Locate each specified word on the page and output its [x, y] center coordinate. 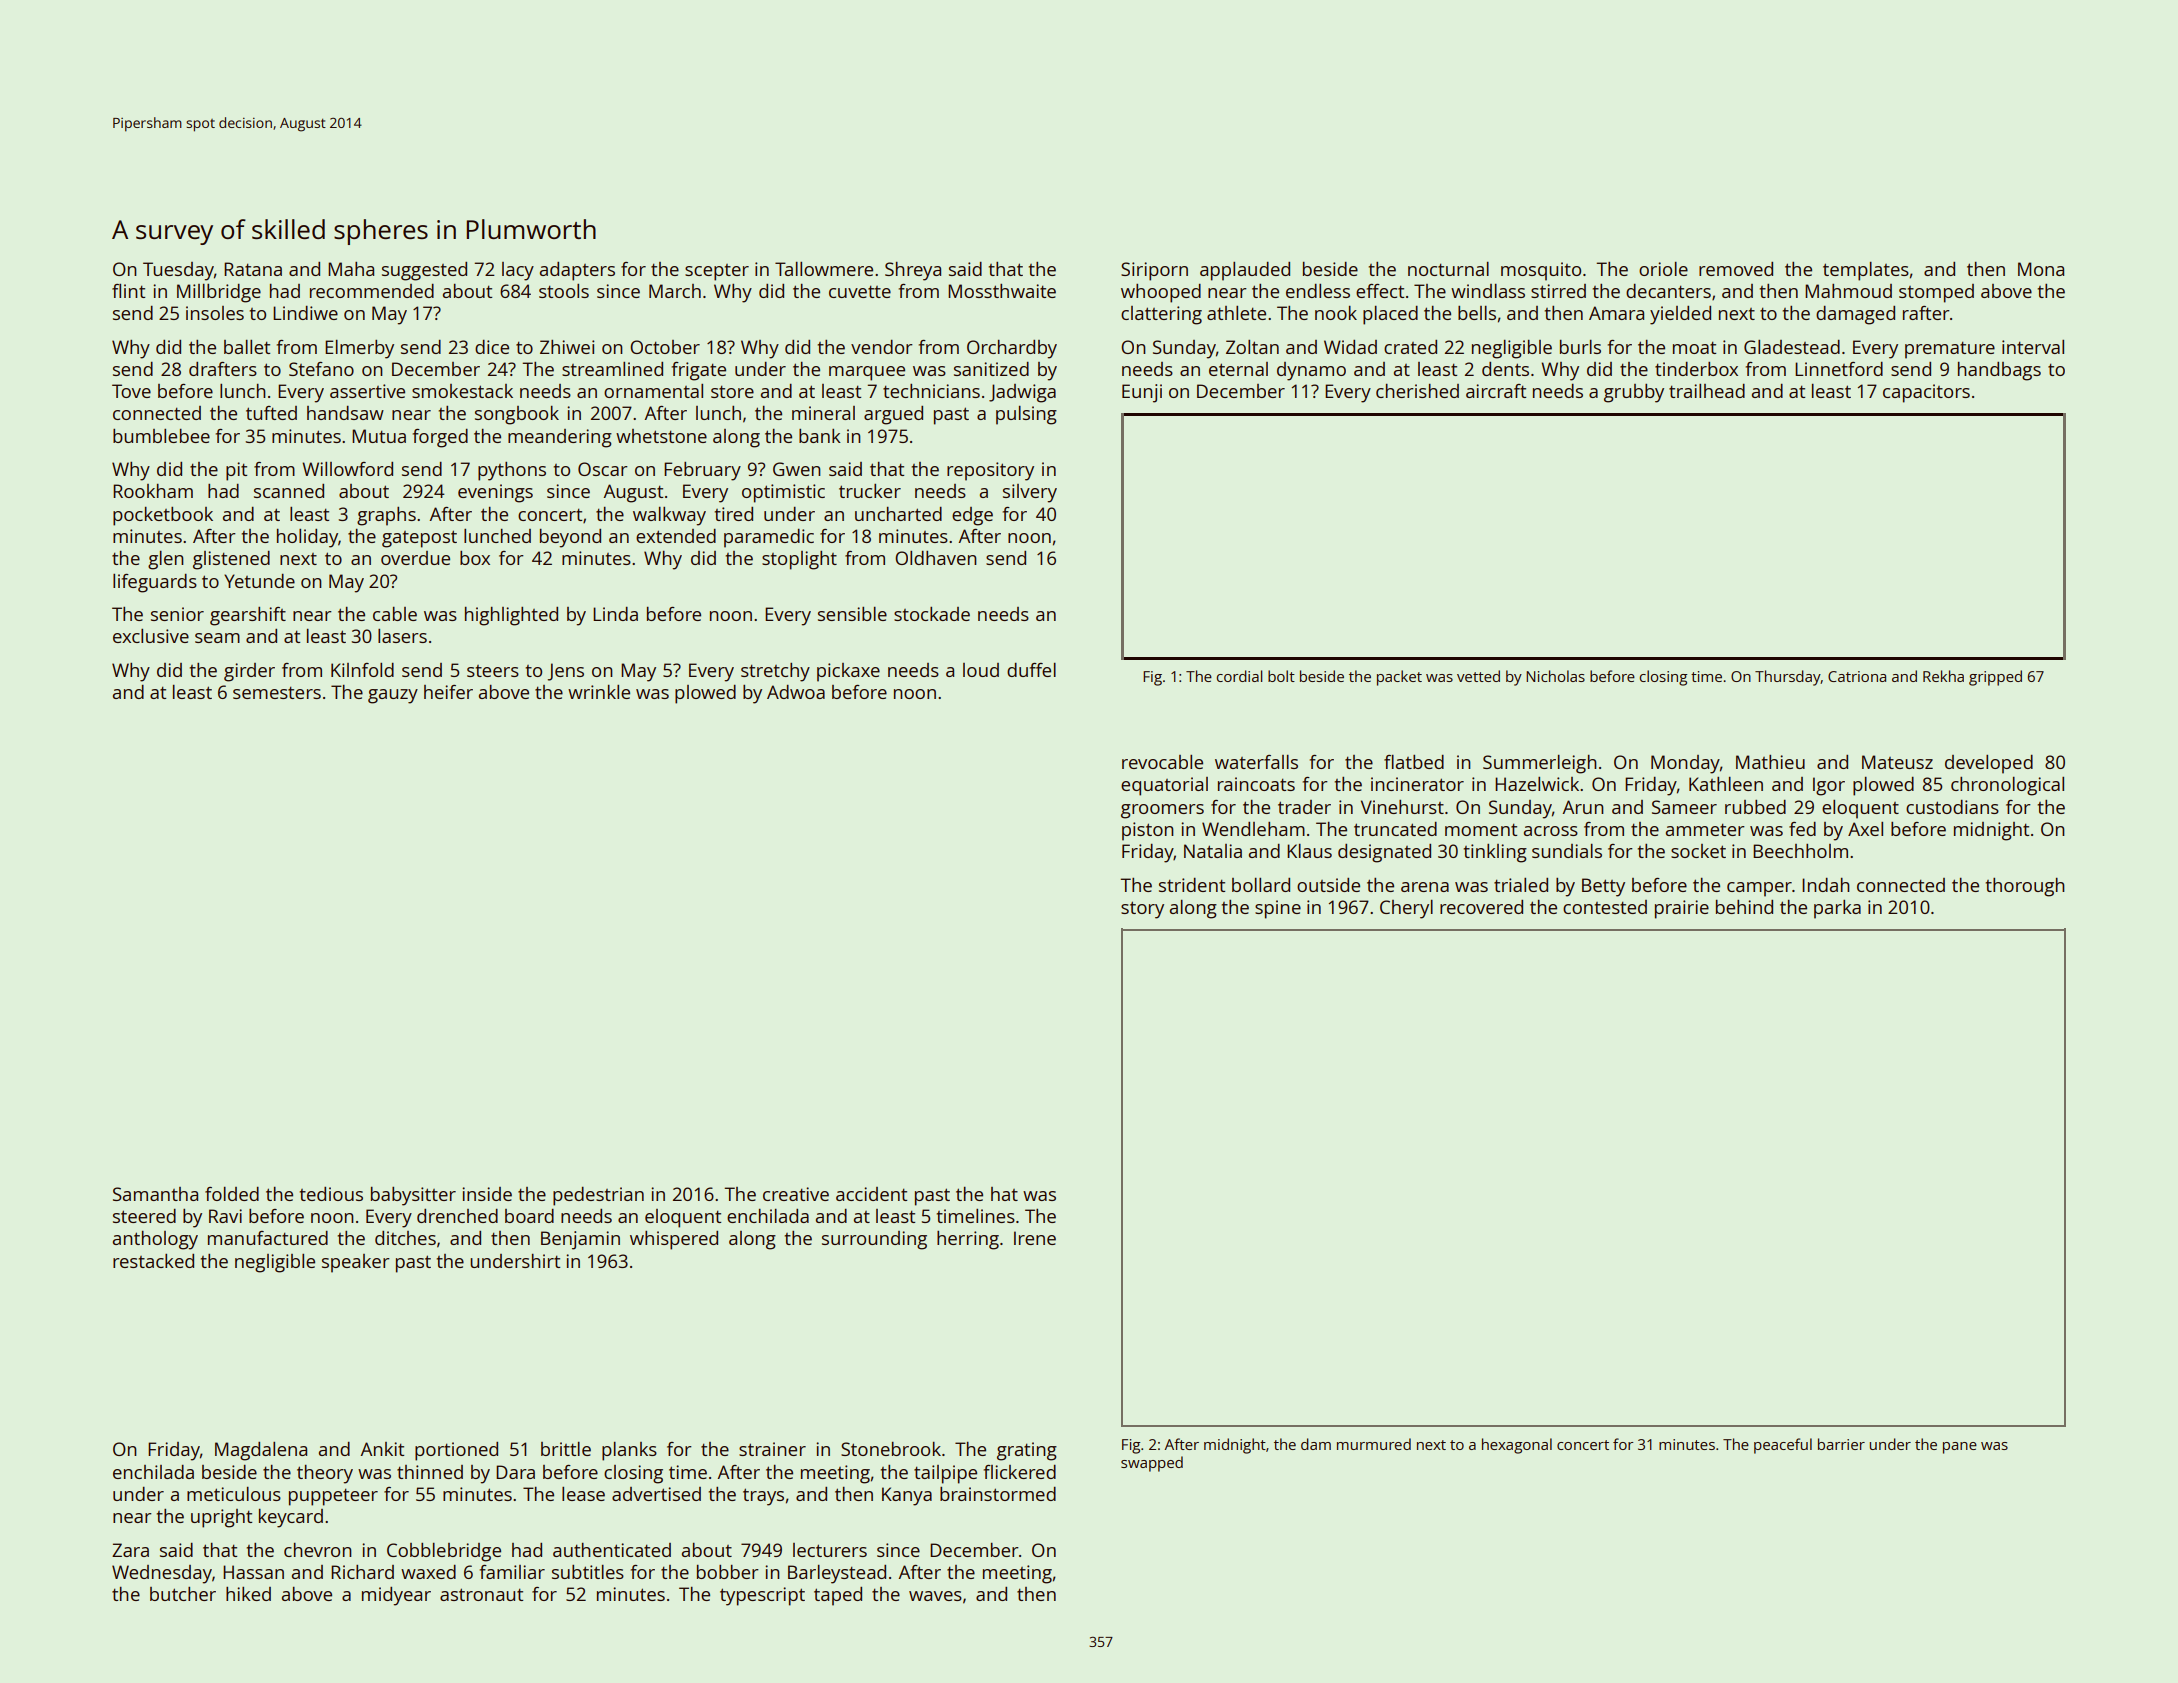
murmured [1374, 1444]
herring [968, 1240]
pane [1960, 1448]
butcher [183, 1594]
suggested [424, 271]
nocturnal [1448, 269]
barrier [1841, 1444]
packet [1399, 678]
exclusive [151, 636]
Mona [2041, 269]
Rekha [1943, 676]
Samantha [155, 1194]
